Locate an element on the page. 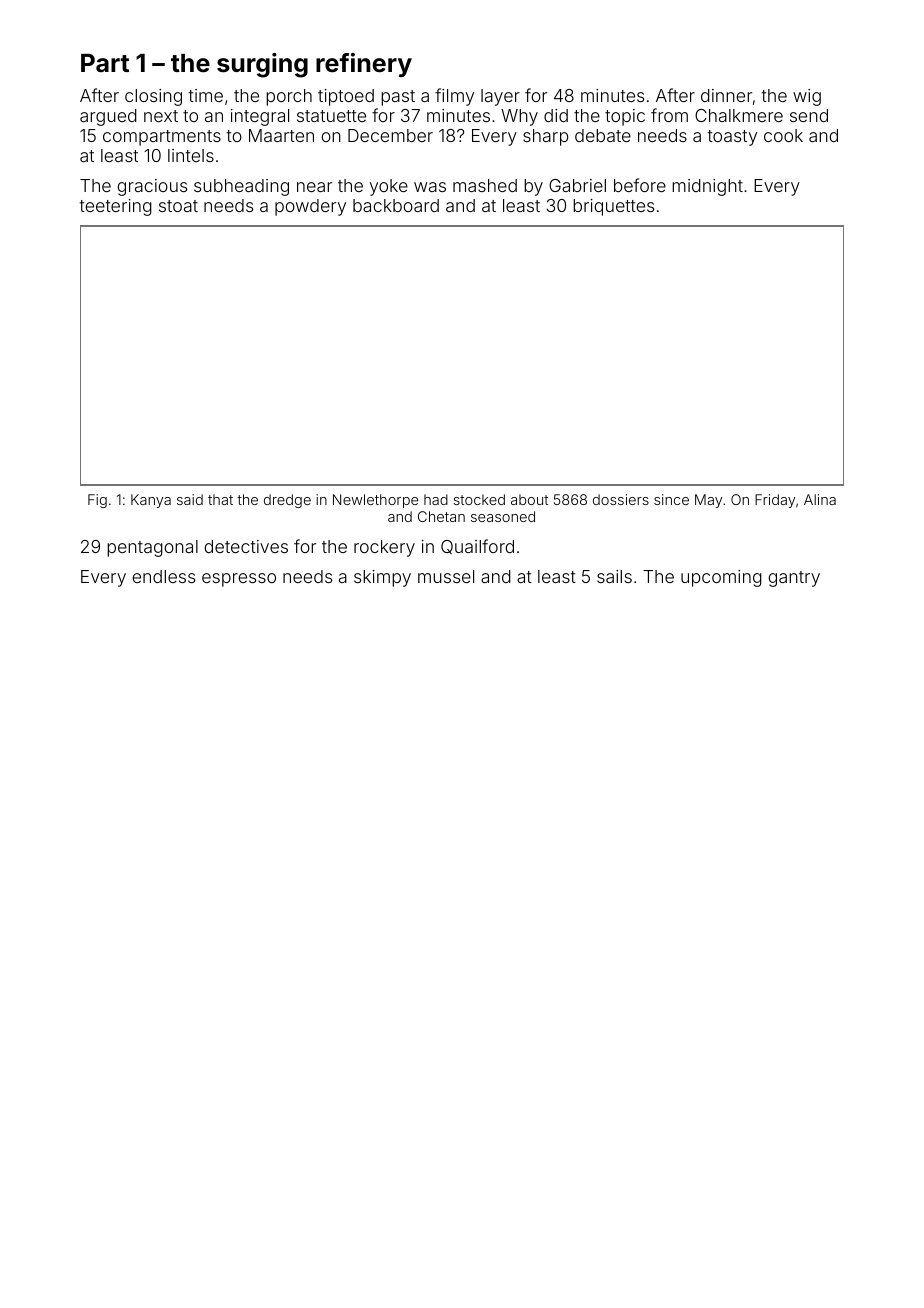 The image size is (924, 1308). before is located at coordinates (640, 185).
